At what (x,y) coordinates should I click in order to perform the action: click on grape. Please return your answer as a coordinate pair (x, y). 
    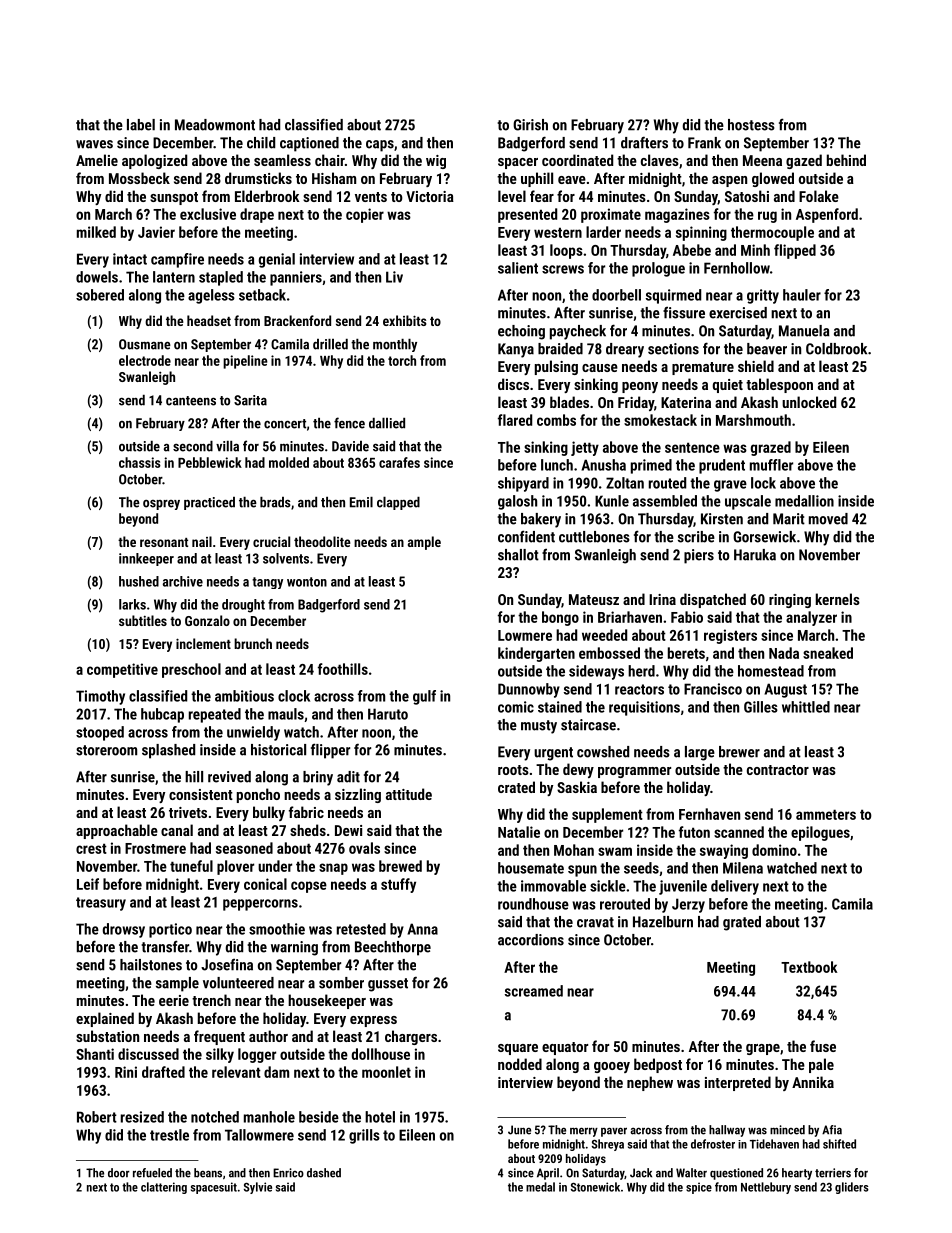
    Looking at the image, I should click on (763, 1049).
